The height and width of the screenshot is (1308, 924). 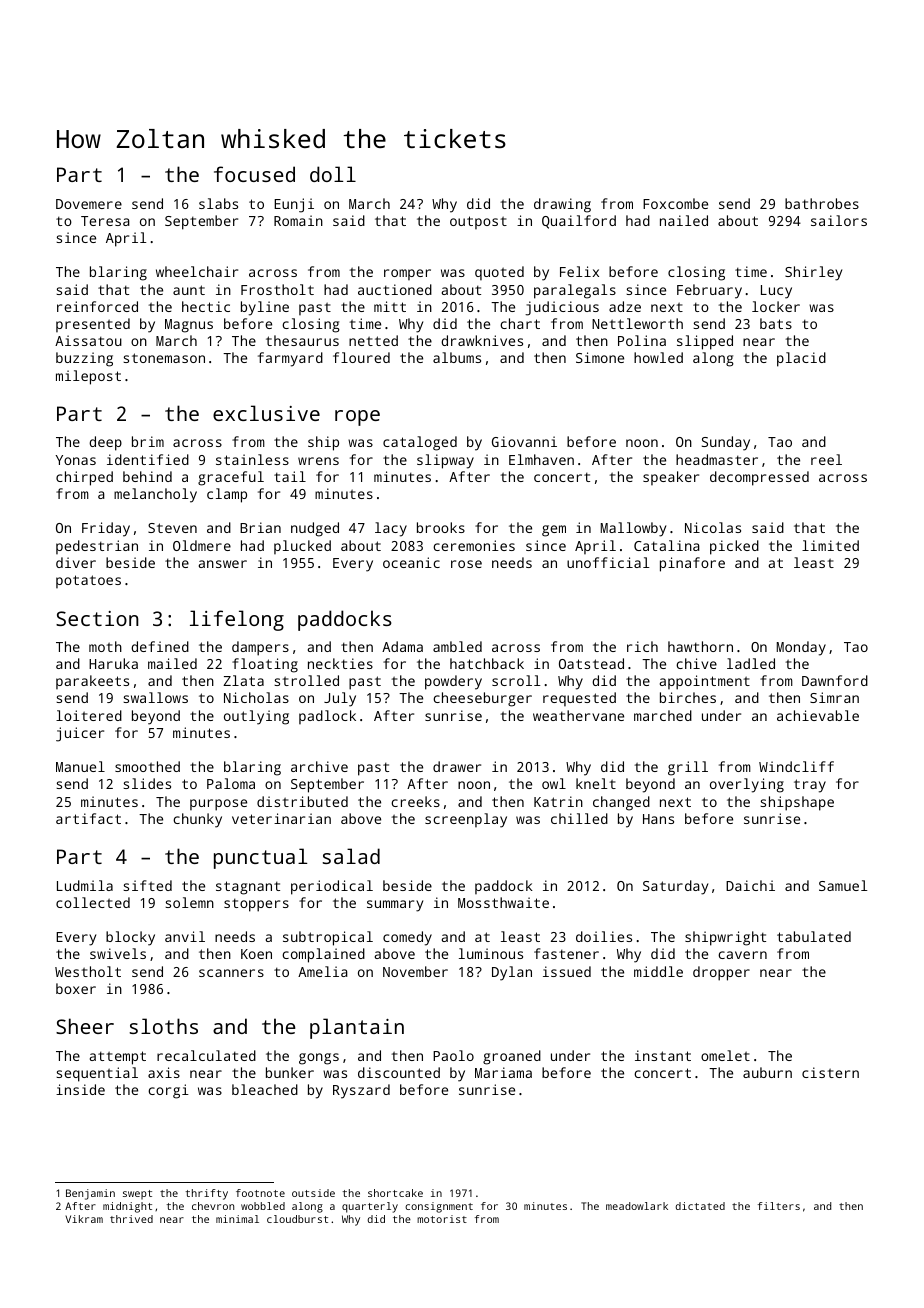 I want to click on filters, so click(x=779, y=1206).
